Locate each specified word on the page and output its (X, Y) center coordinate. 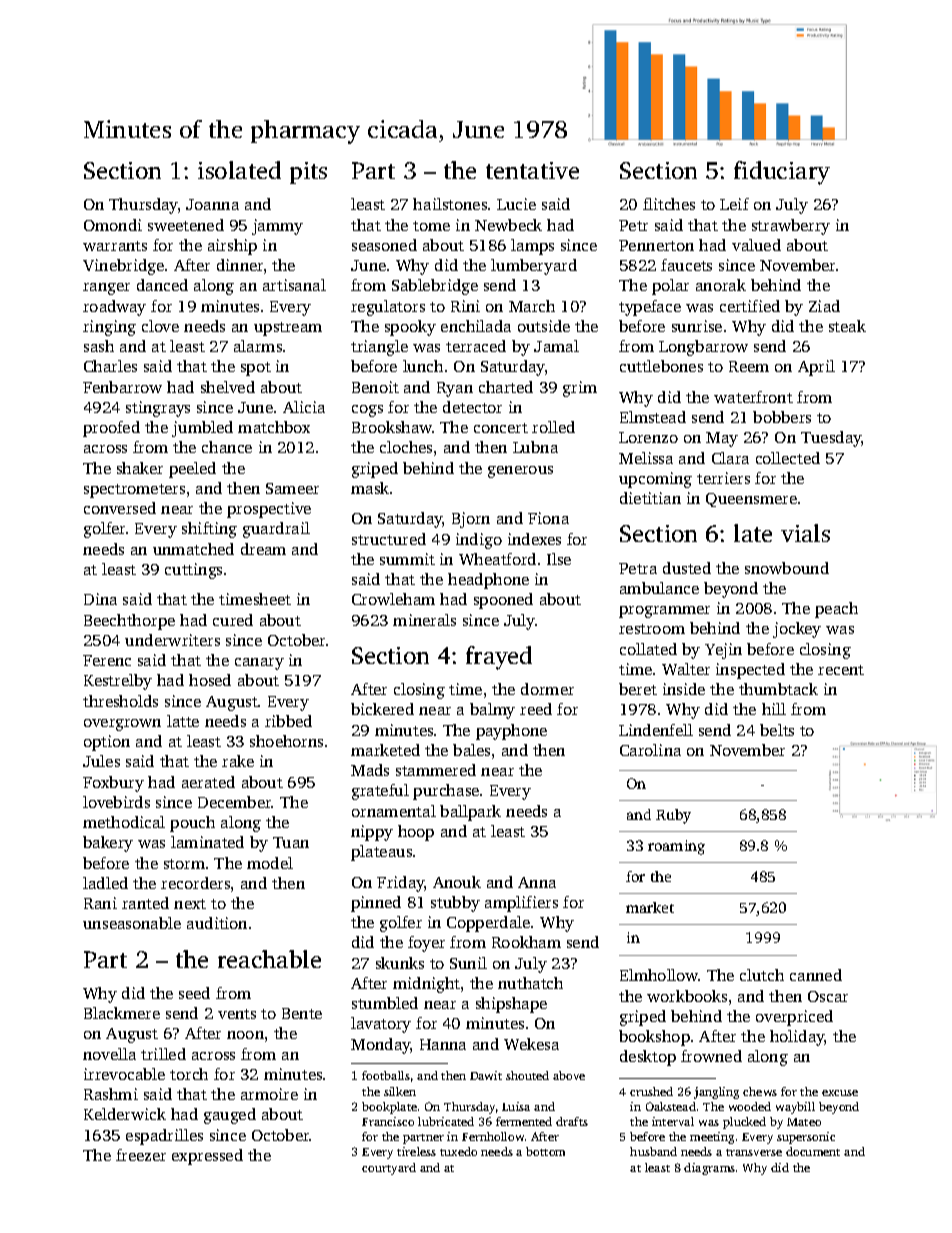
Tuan (291, 842)
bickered (382, 709)
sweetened (186, 225)
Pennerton (656, 245)
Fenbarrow (122, 387)
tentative (532, 170)
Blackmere (122, 1013)
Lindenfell (656, 730)
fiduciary (782, 173)
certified (750, 306)
